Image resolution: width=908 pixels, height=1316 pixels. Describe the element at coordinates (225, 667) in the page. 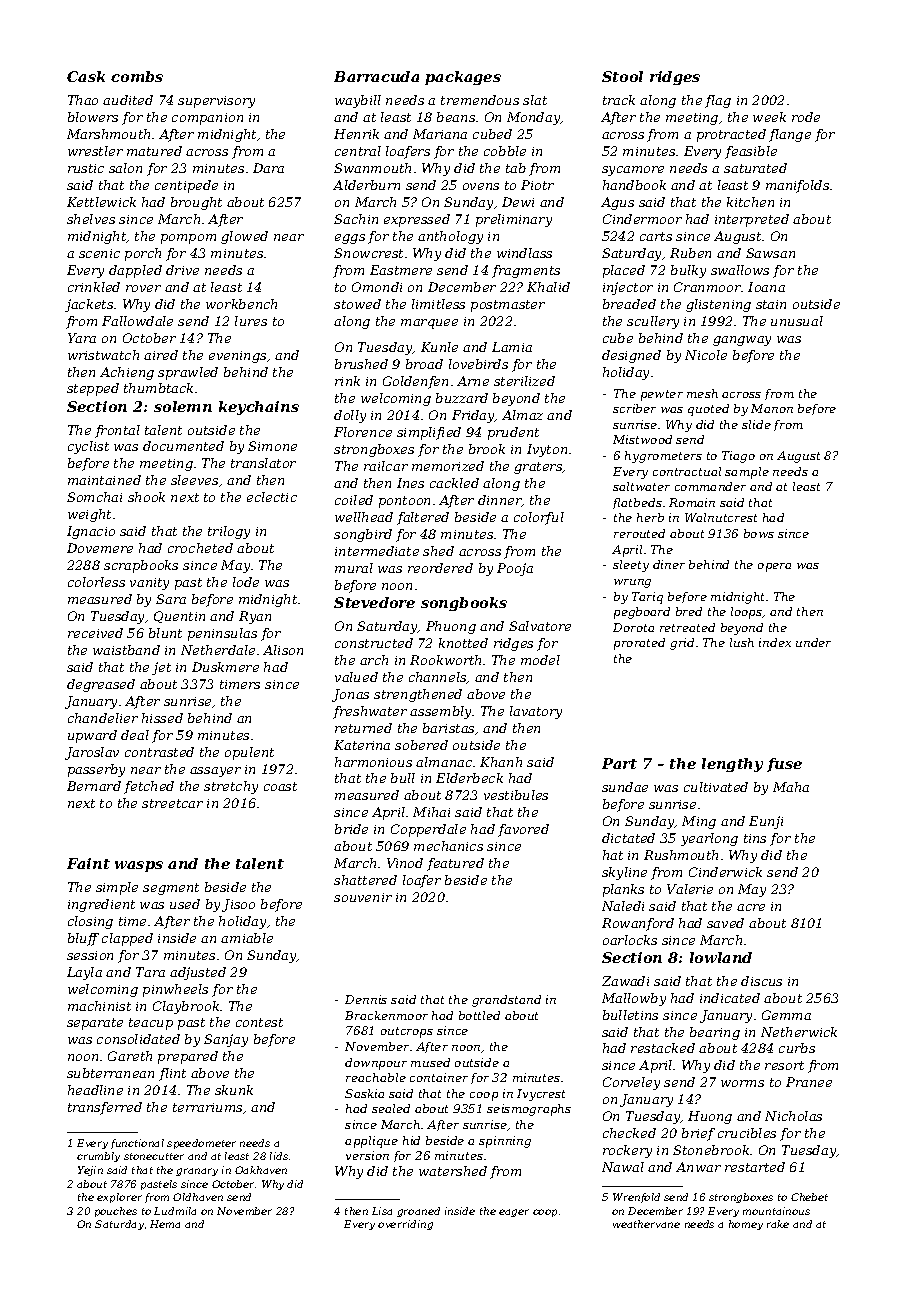

I see `Duskmere` at that location.
